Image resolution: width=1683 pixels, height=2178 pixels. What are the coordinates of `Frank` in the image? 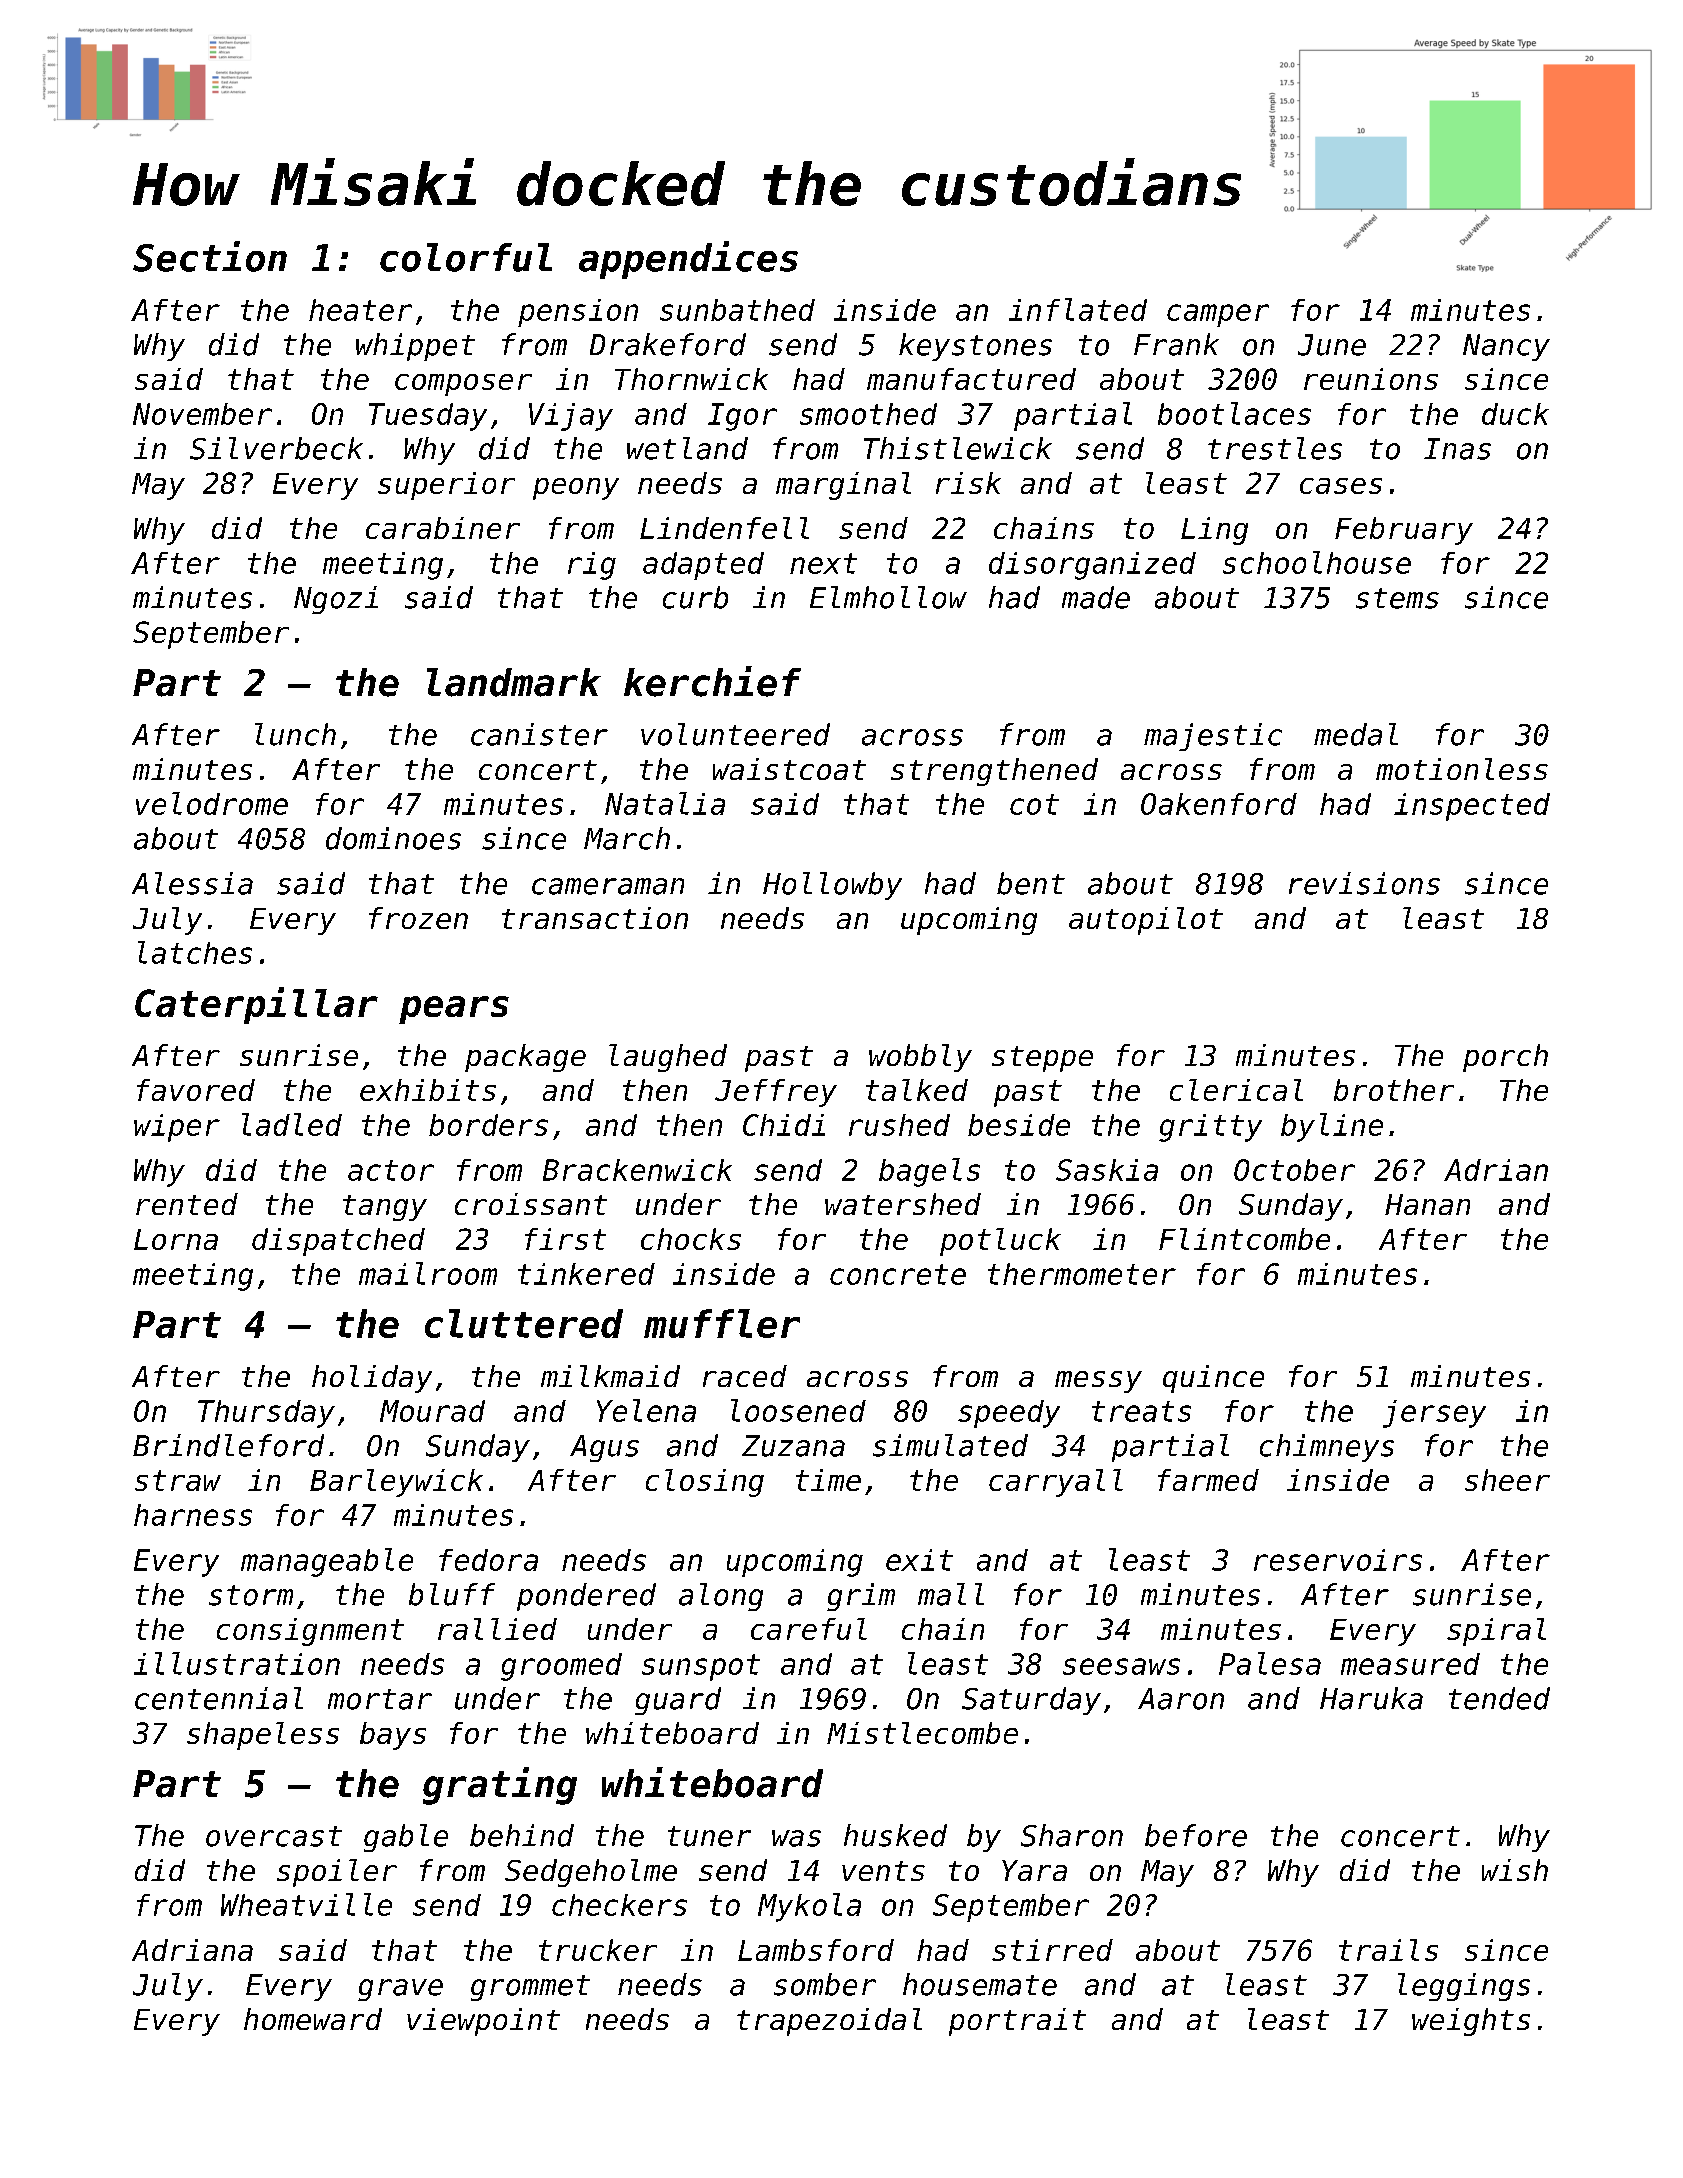 It's located at (1176, 344).
